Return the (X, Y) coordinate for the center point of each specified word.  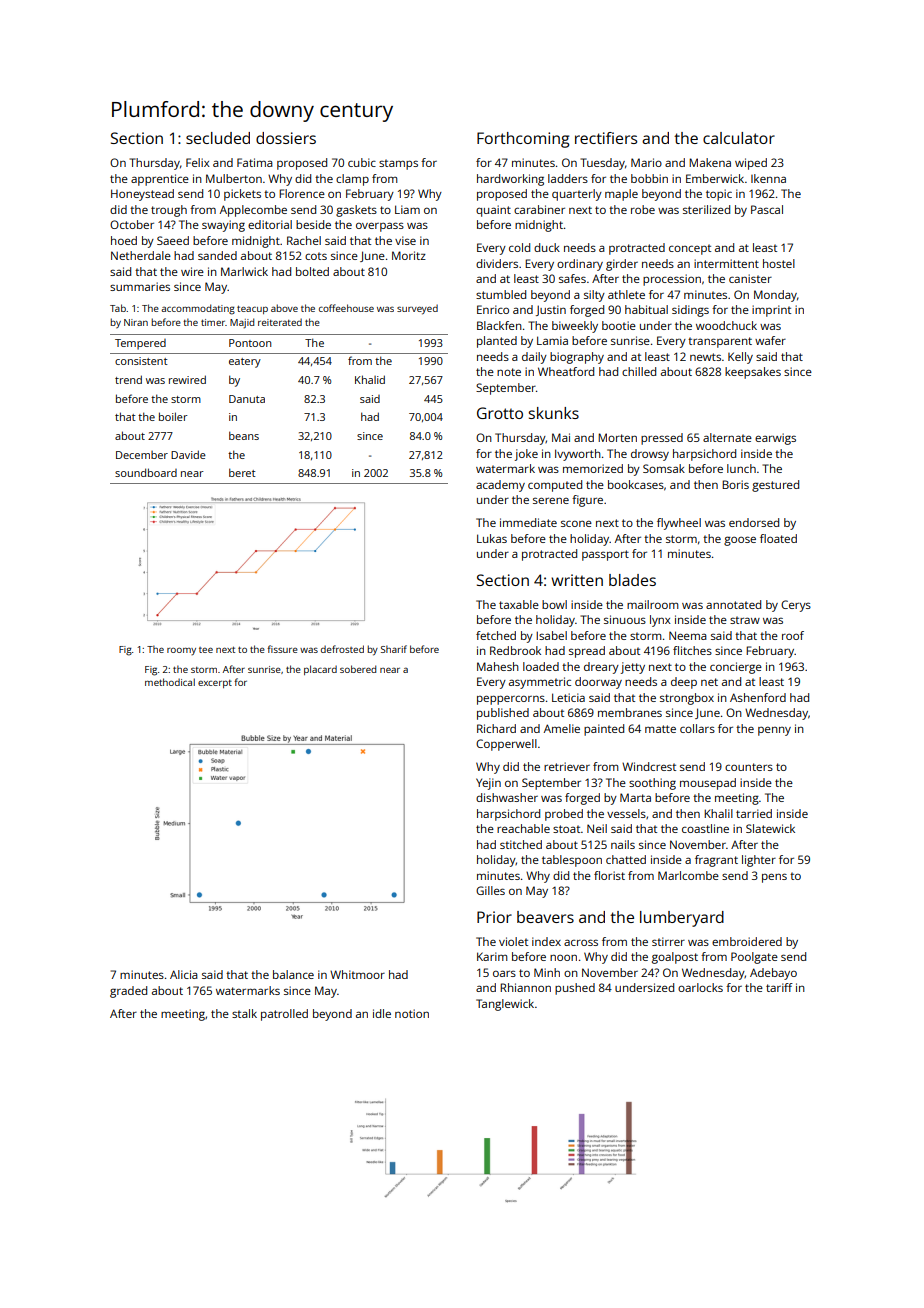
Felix (198, 162)
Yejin (488, 784)
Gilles (490, 890)
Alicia (184, 974)
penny (774, 731)
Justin (551, 310)
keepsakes (753, 373)
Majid (242, 323)
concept (690, 249)
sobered (358, 669)
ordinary (580, 265)
